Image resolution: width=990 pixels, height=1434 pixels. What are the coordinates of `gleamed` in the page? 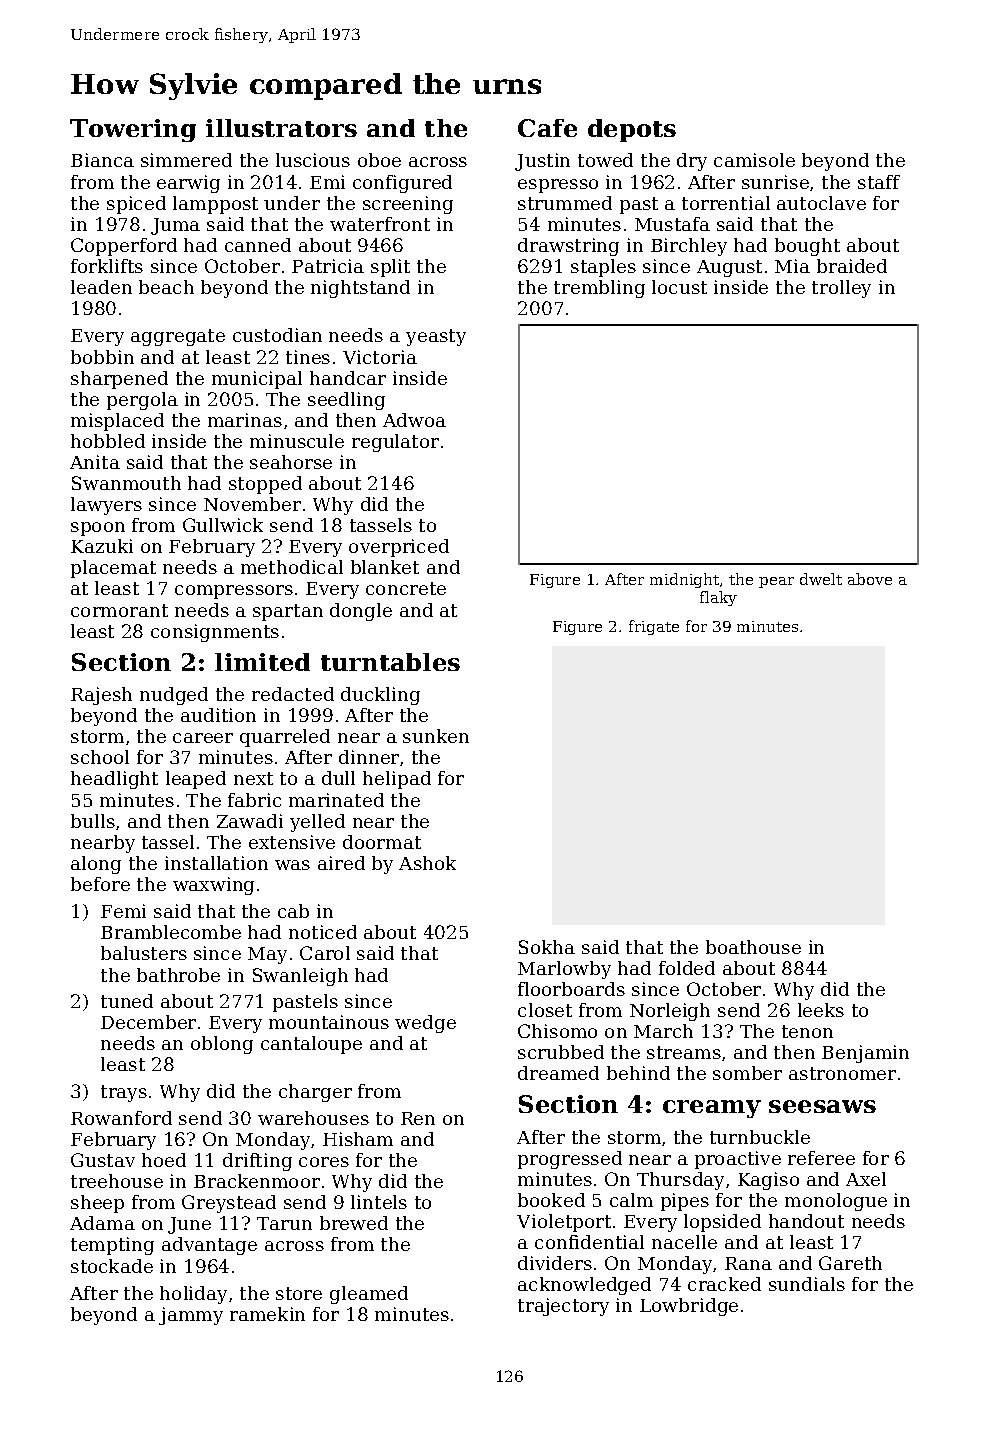 It's located at (369, 1295).
